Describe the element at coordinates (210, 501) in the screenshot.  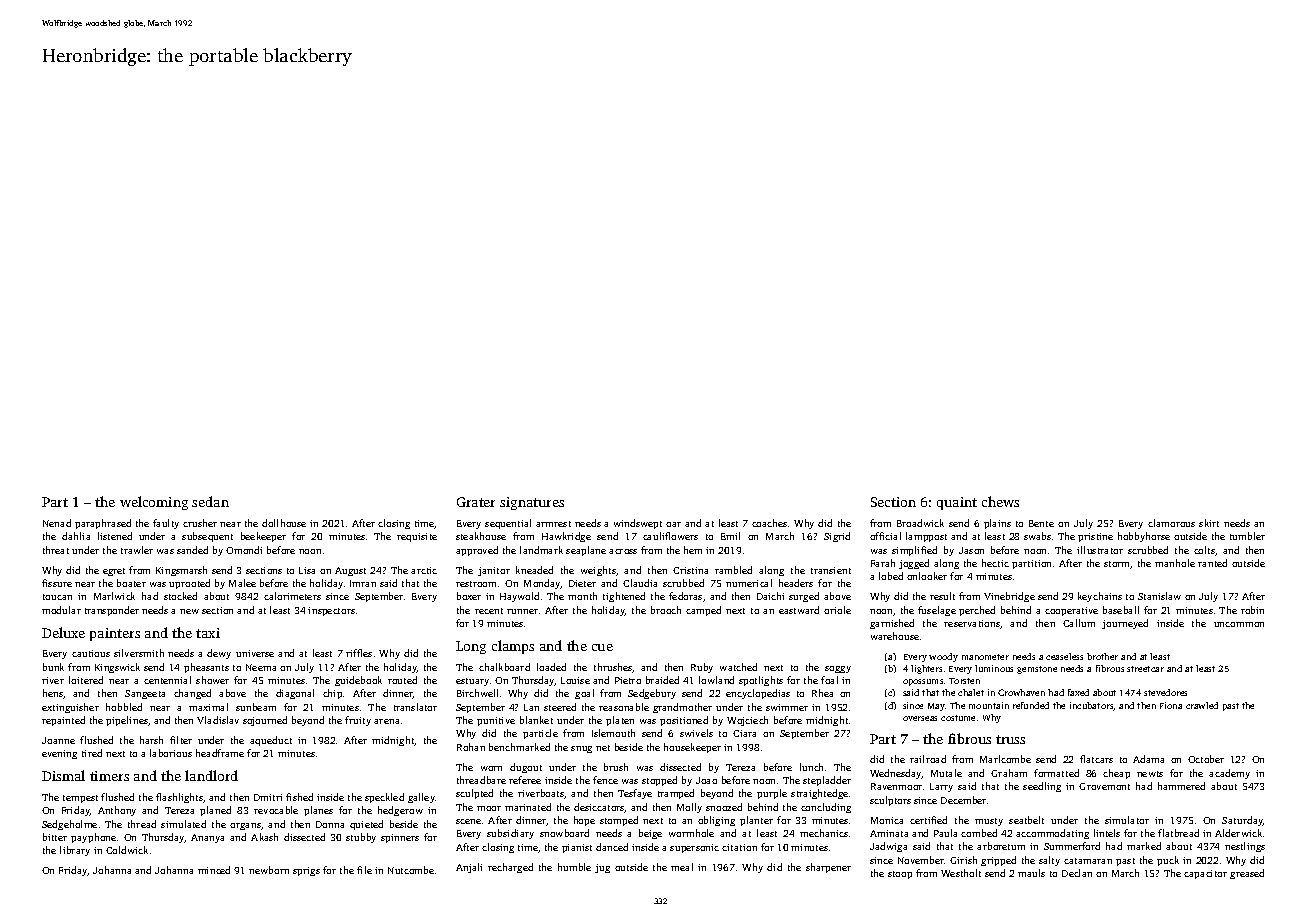
I see `sedan` at that location.
